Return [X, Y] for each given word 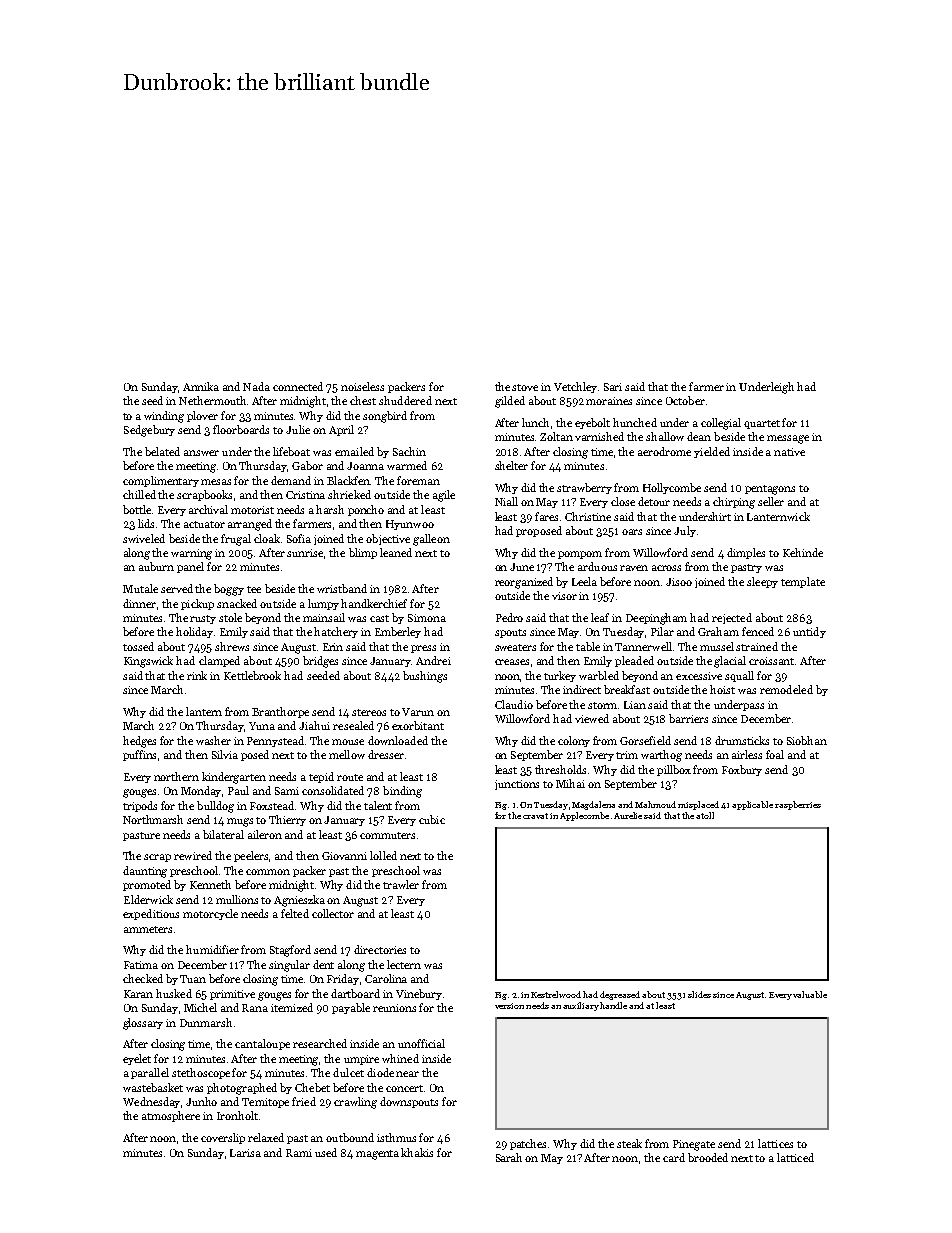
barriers [688, 718]
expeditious [151, 914]
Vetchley [575, 387]
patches [528, 1144]
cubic [432, 819]
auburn [156, 566]
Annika [201, 386]
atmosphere [171, 1116]
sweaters [515, 647]
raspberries [798, 805]
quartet [762, 424]
